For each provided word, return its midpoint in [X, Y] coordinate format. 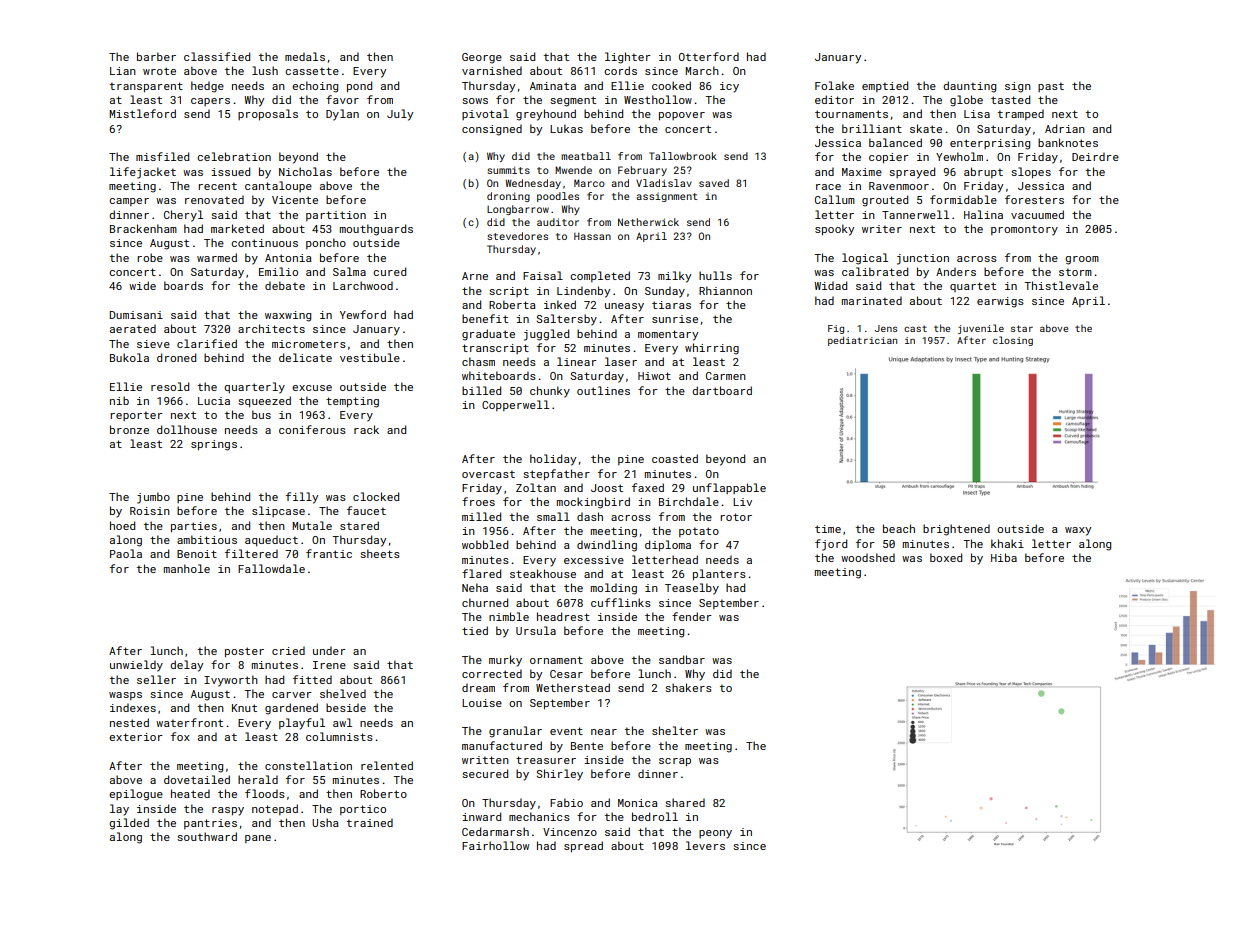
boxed [946, 557]
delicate [305, 357]
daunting [969, 87]
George [482, 58]
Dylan [342, 115]
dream [478, 687]
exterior [136, 737]
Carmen [726, 376]
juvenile [981, 329]
